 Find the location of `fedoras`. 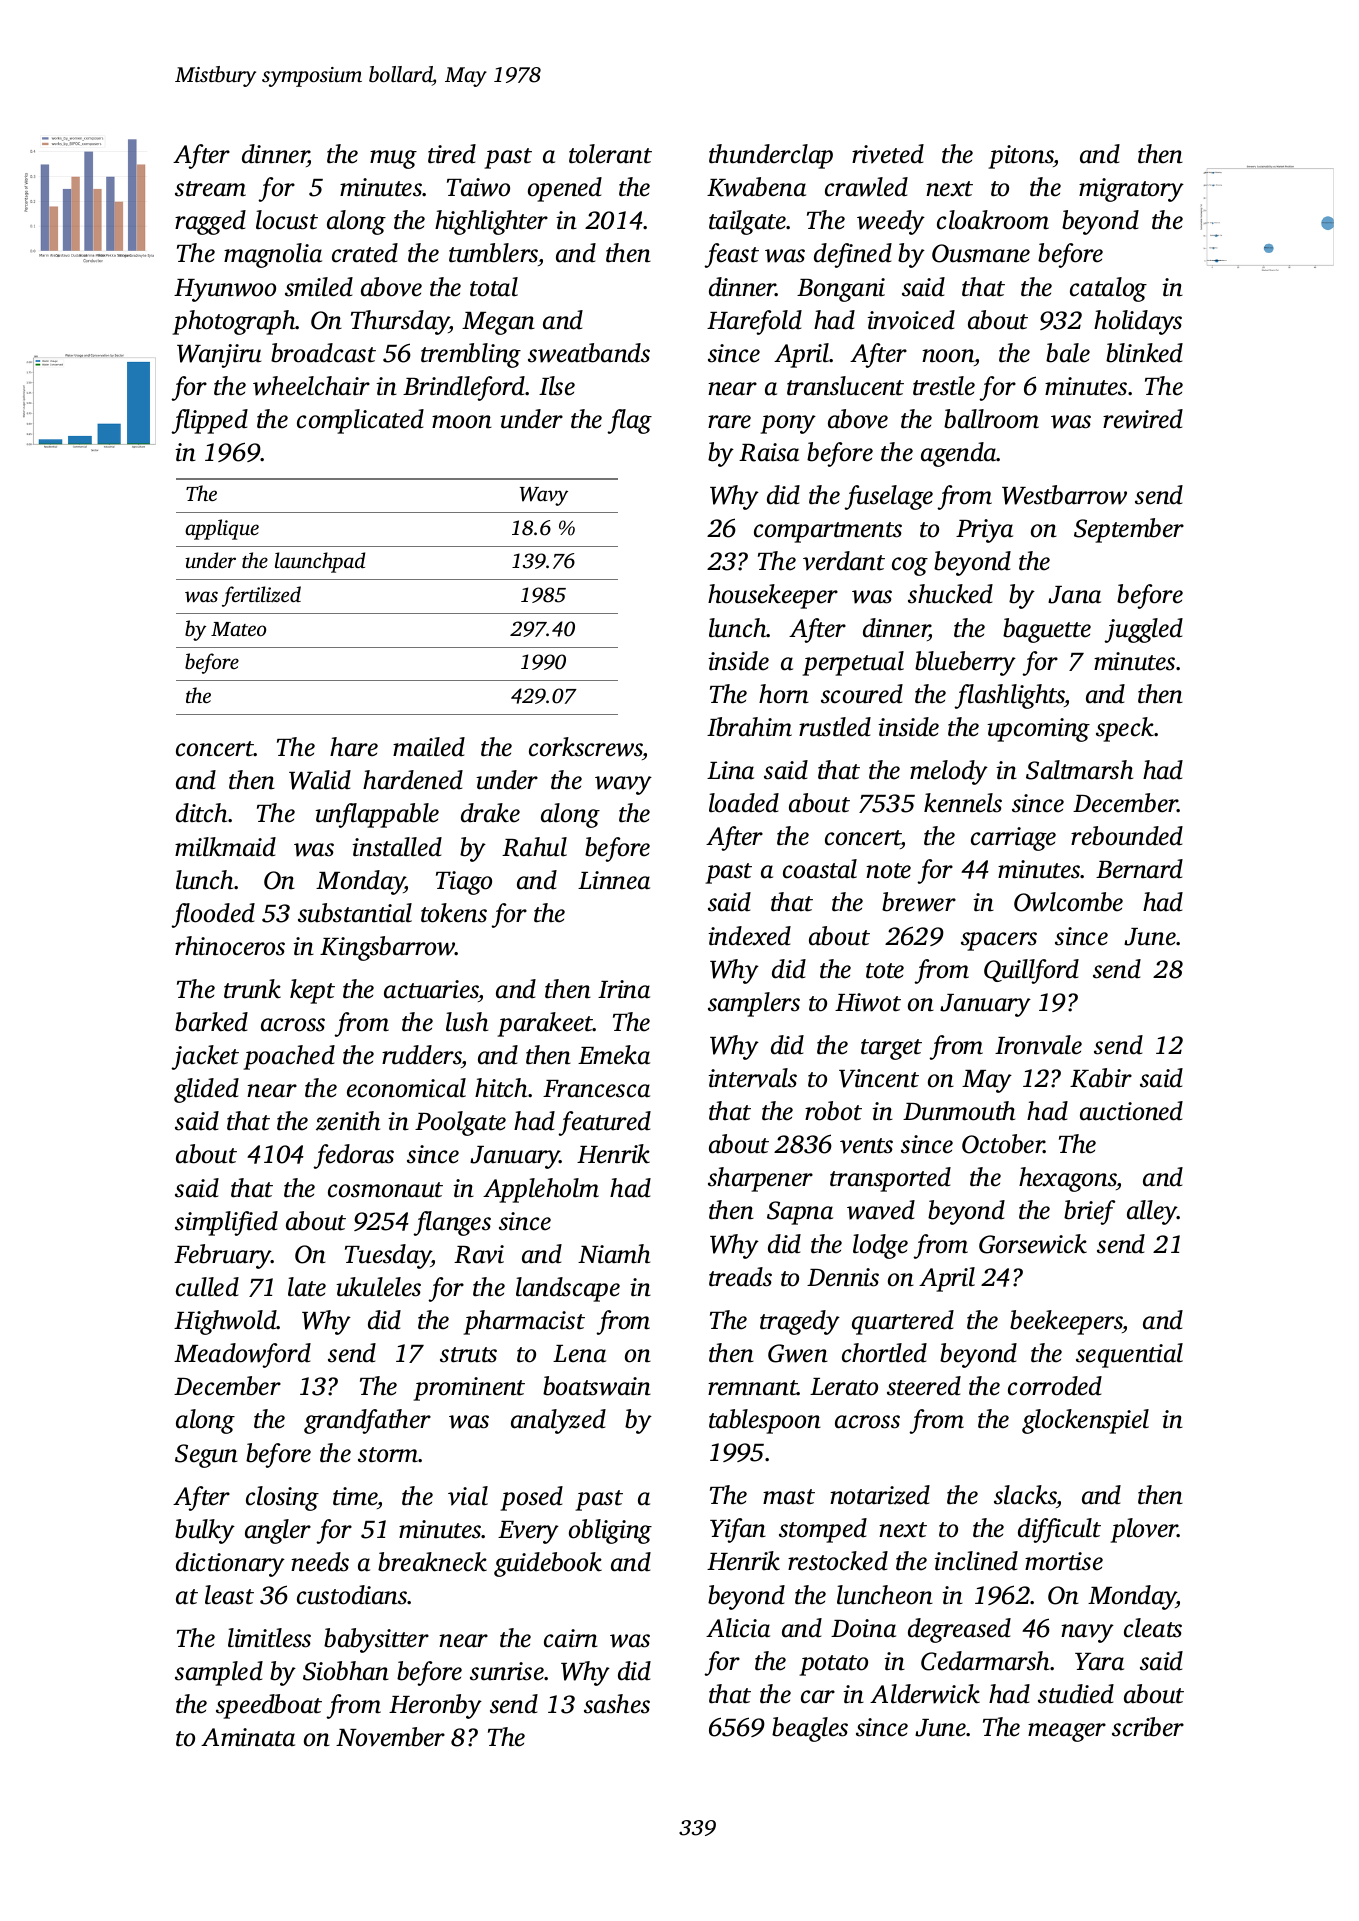

fedoras is located at coordinates (353, 1156).
